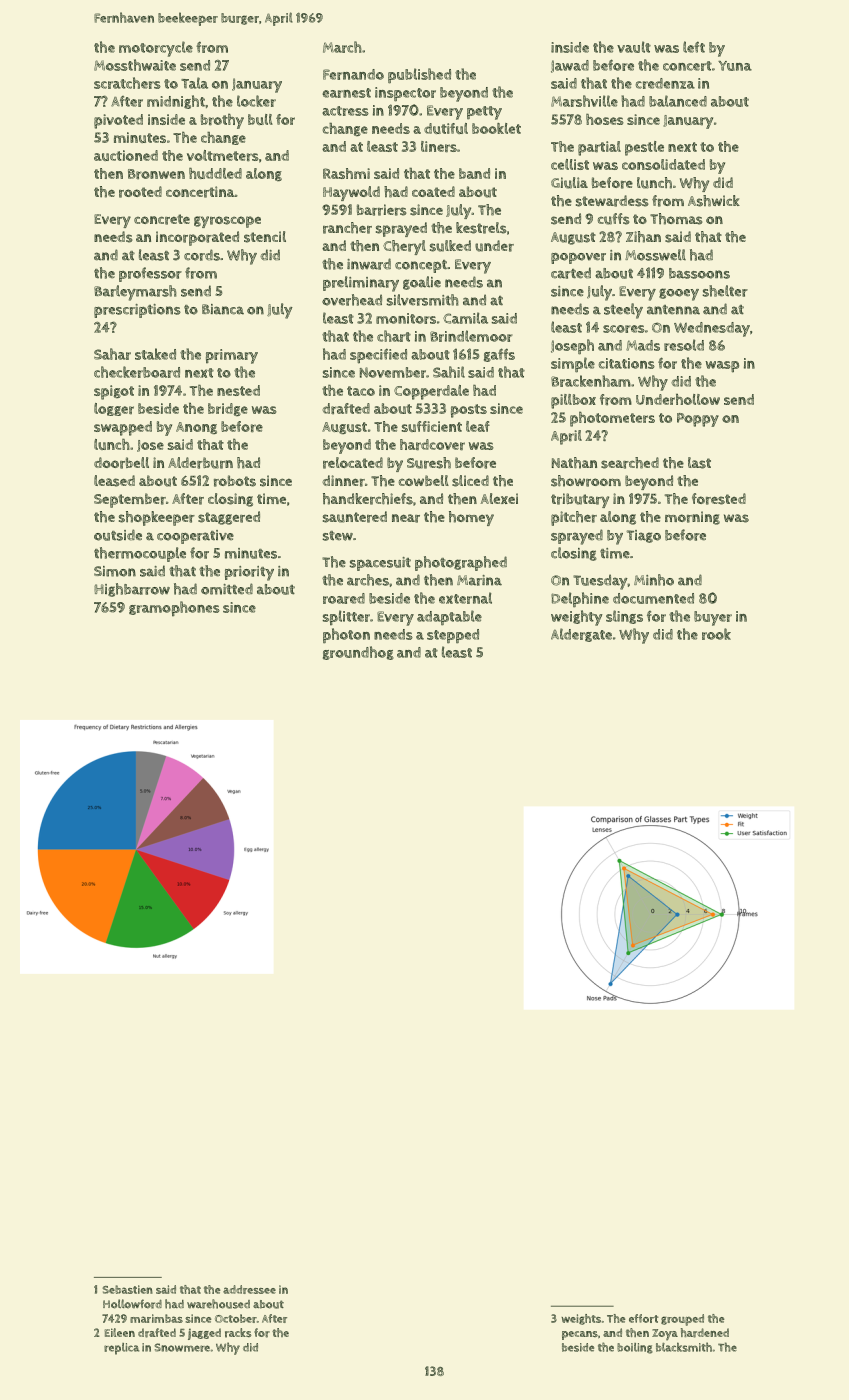 Image resolution: width=849 pixels, height=1400 pixels. Describe the element at coordinates (705, 1333) in the image. I see `hardened` at that location.
